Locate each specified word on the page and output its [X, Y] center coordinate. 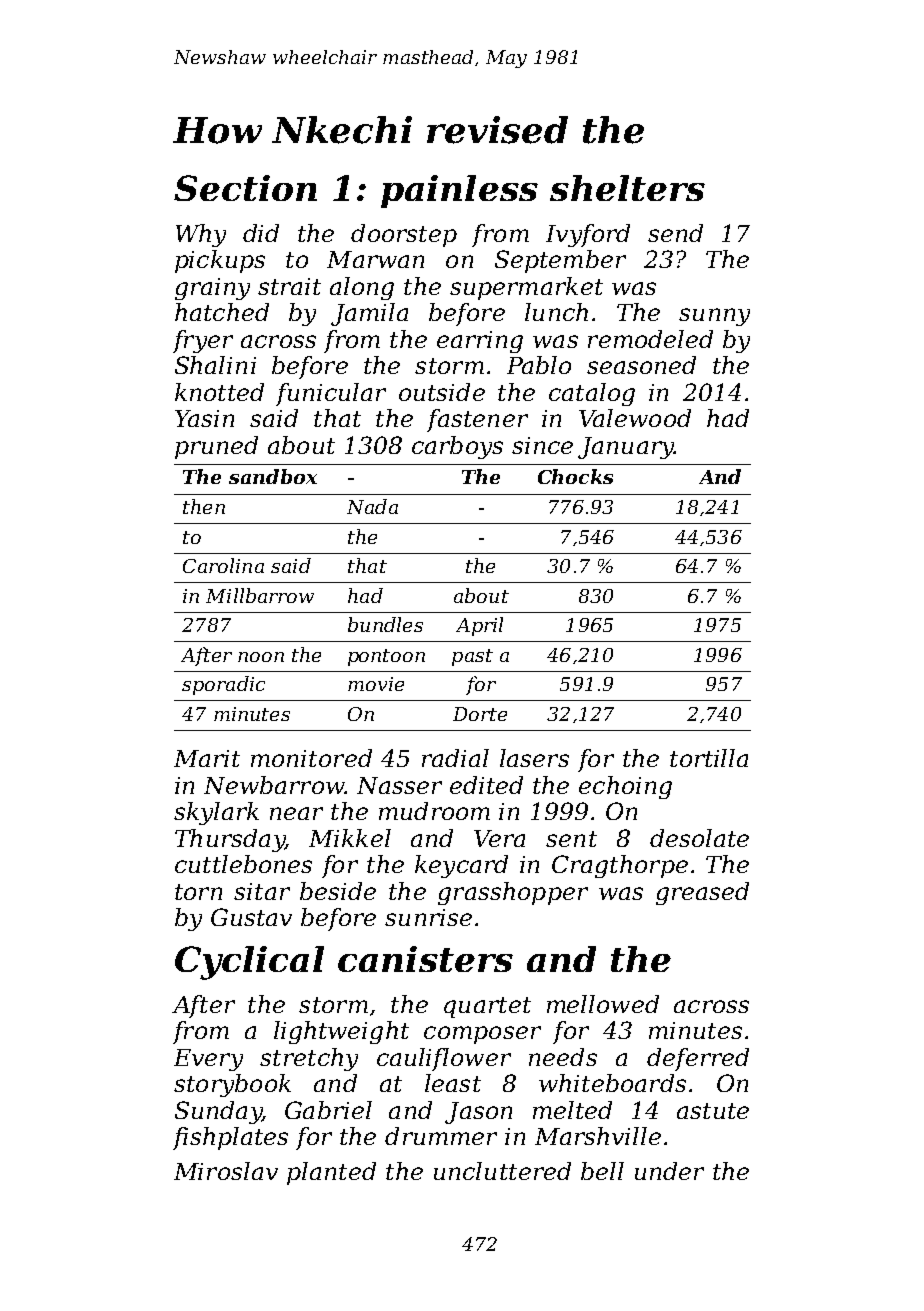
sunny [714, 317]
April [479, 626]
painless [459, 191]
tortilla [709, 758]
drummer [441, 1136]
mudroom [434, 811]
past [472, 657]
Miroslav [226, 1171]
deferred [698, 1059]
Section [245, 188]
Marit [207, 758]
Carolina [223, 565]
